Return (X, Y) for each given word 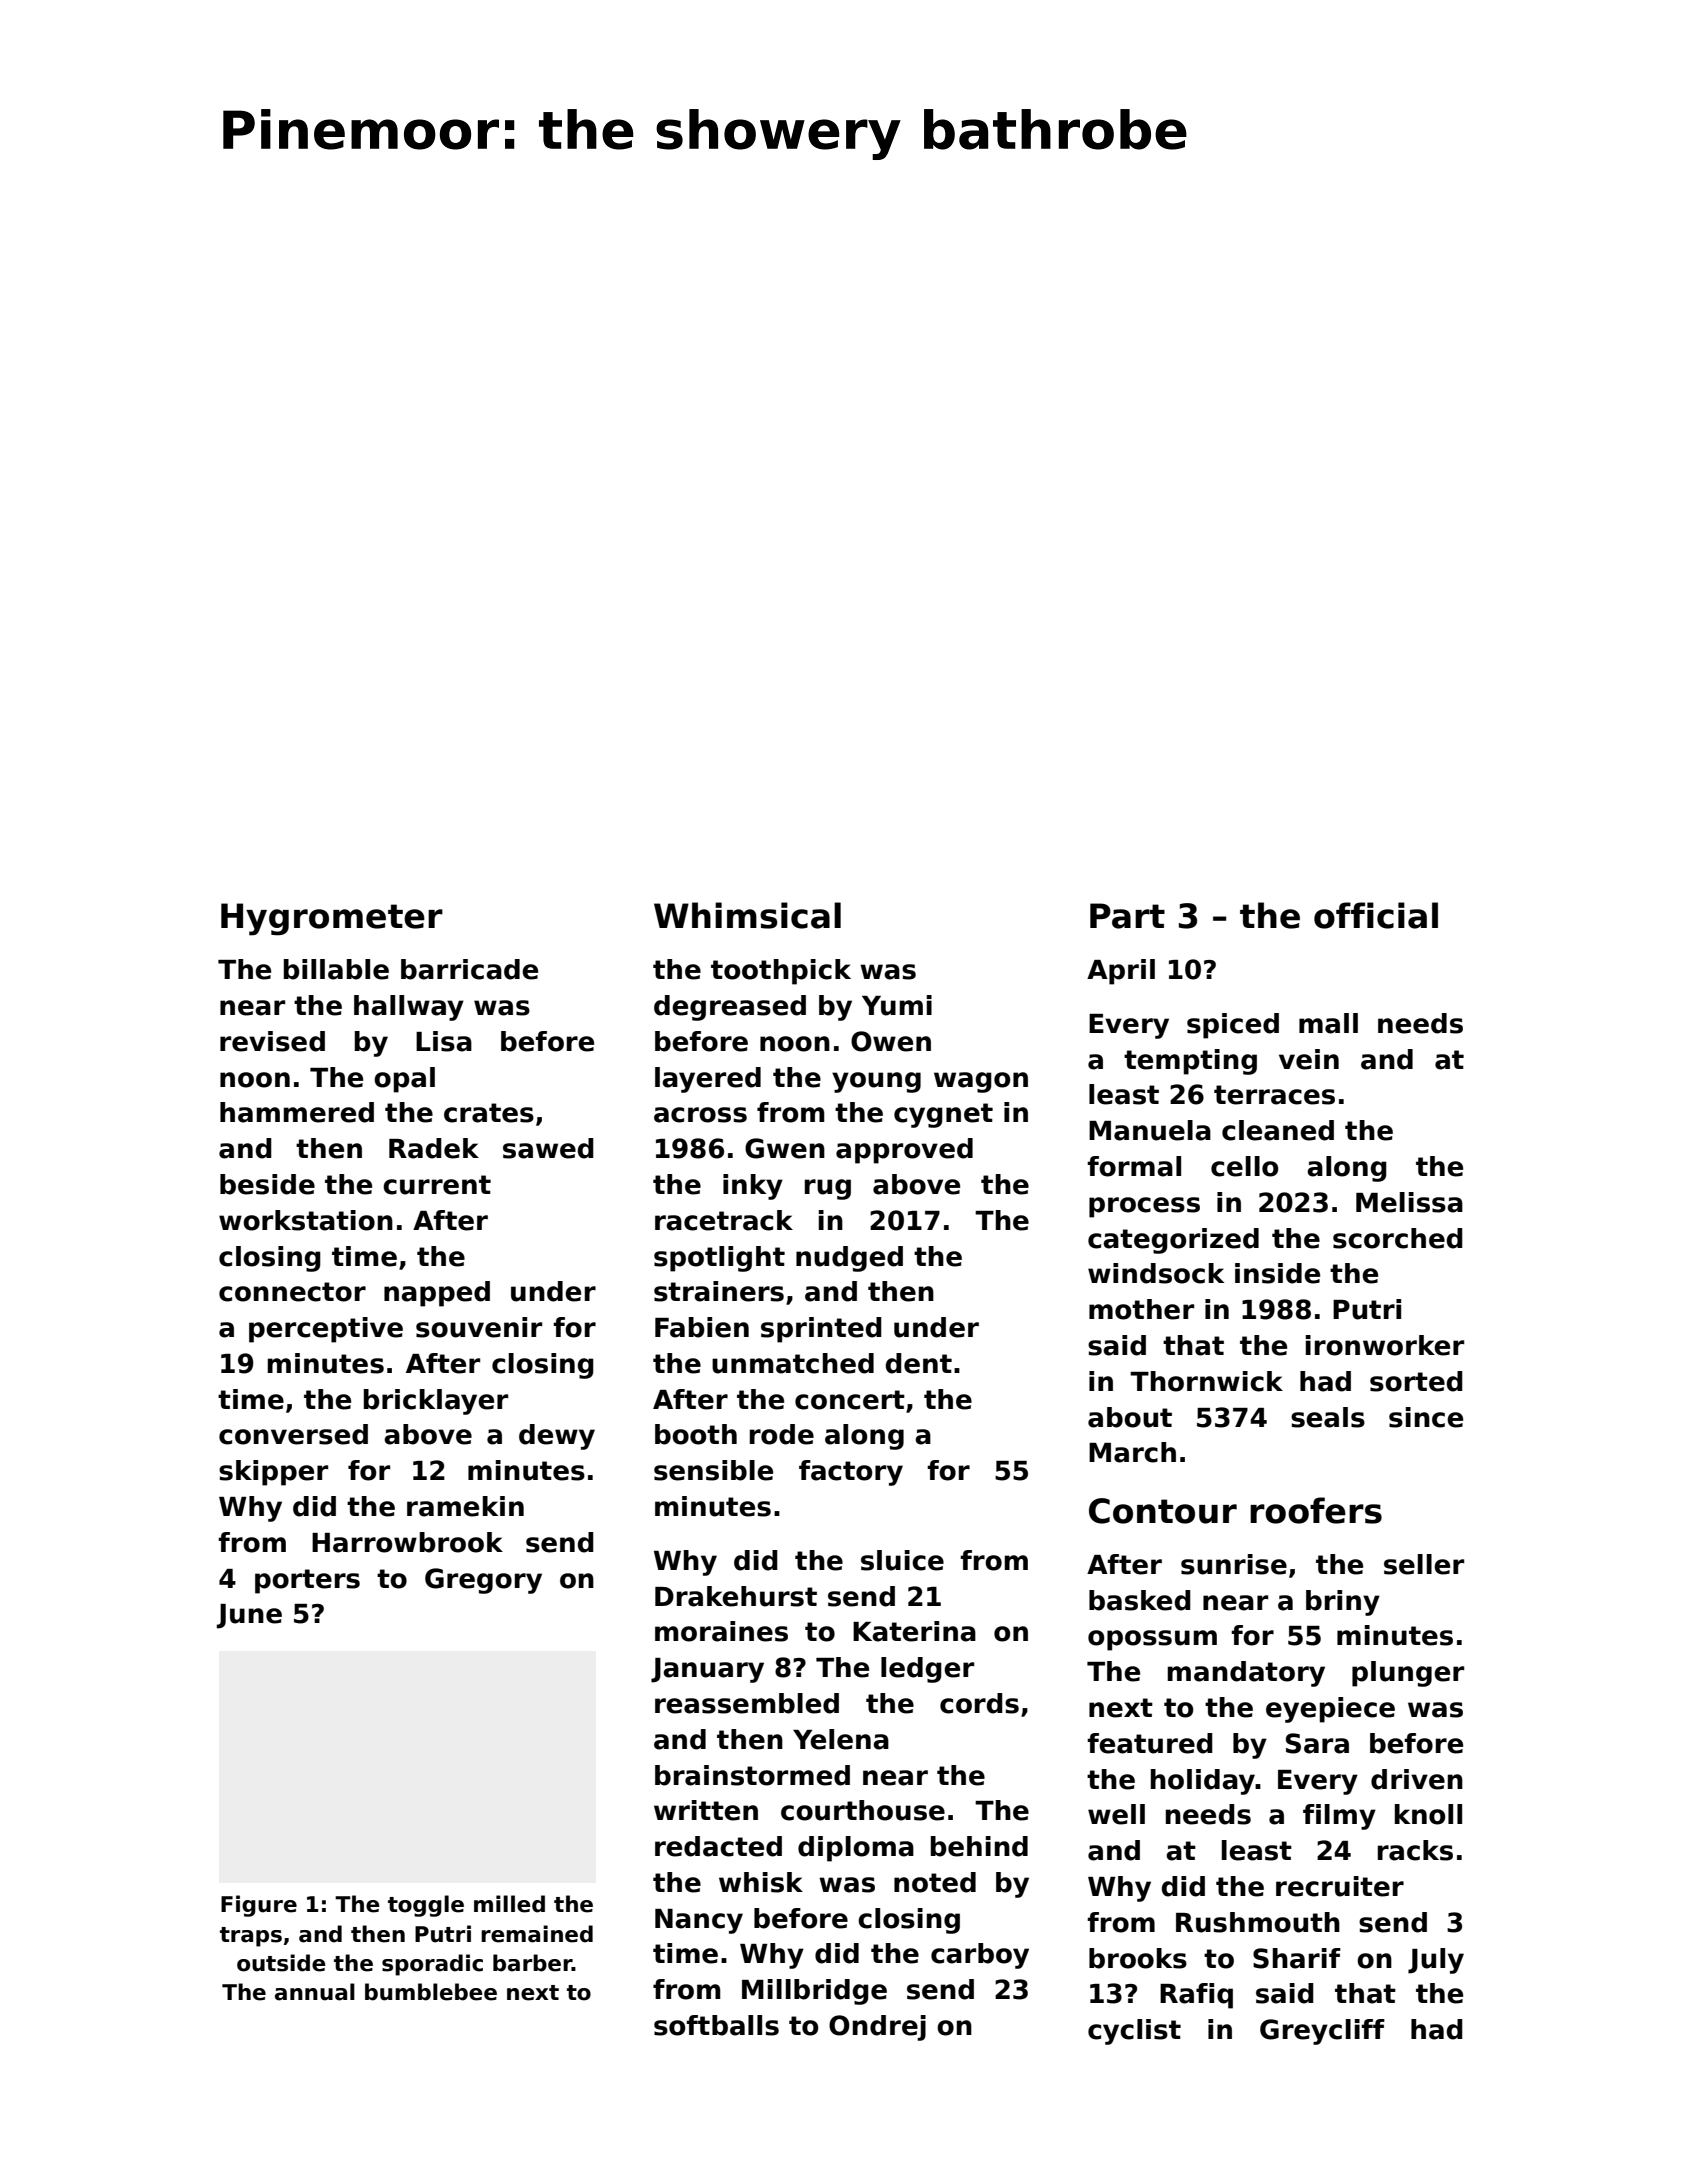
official (1376, 915)
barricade (469, 969)
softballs (716, 2025)
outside (281, 1963)
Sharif (1297, 1958)
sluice (902, 1560)
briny (1343, 1603)
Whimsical (747, 915)
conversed (293, 1434)
